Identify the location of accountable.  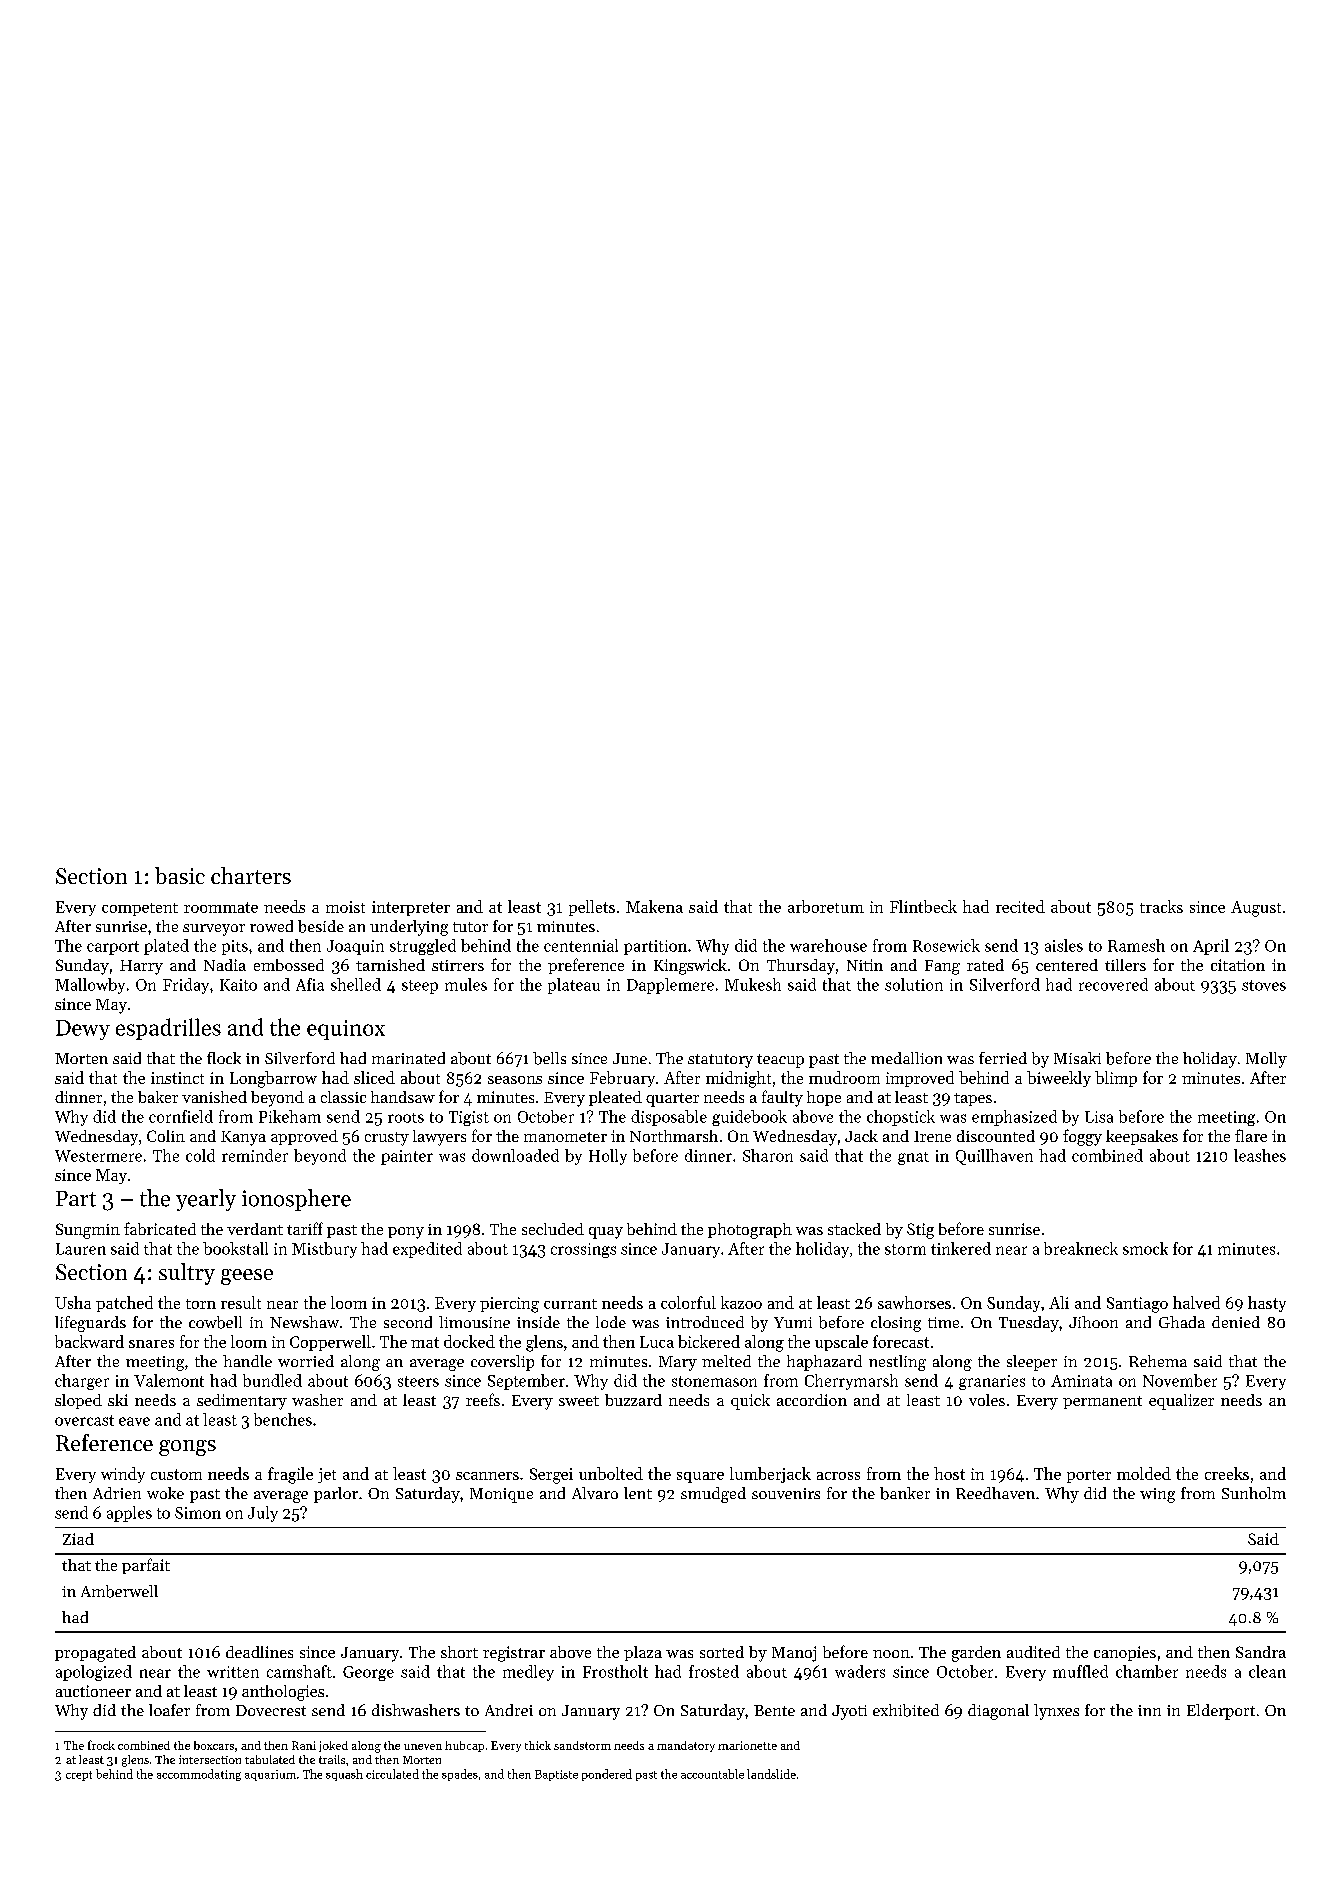
(712, 1774).
